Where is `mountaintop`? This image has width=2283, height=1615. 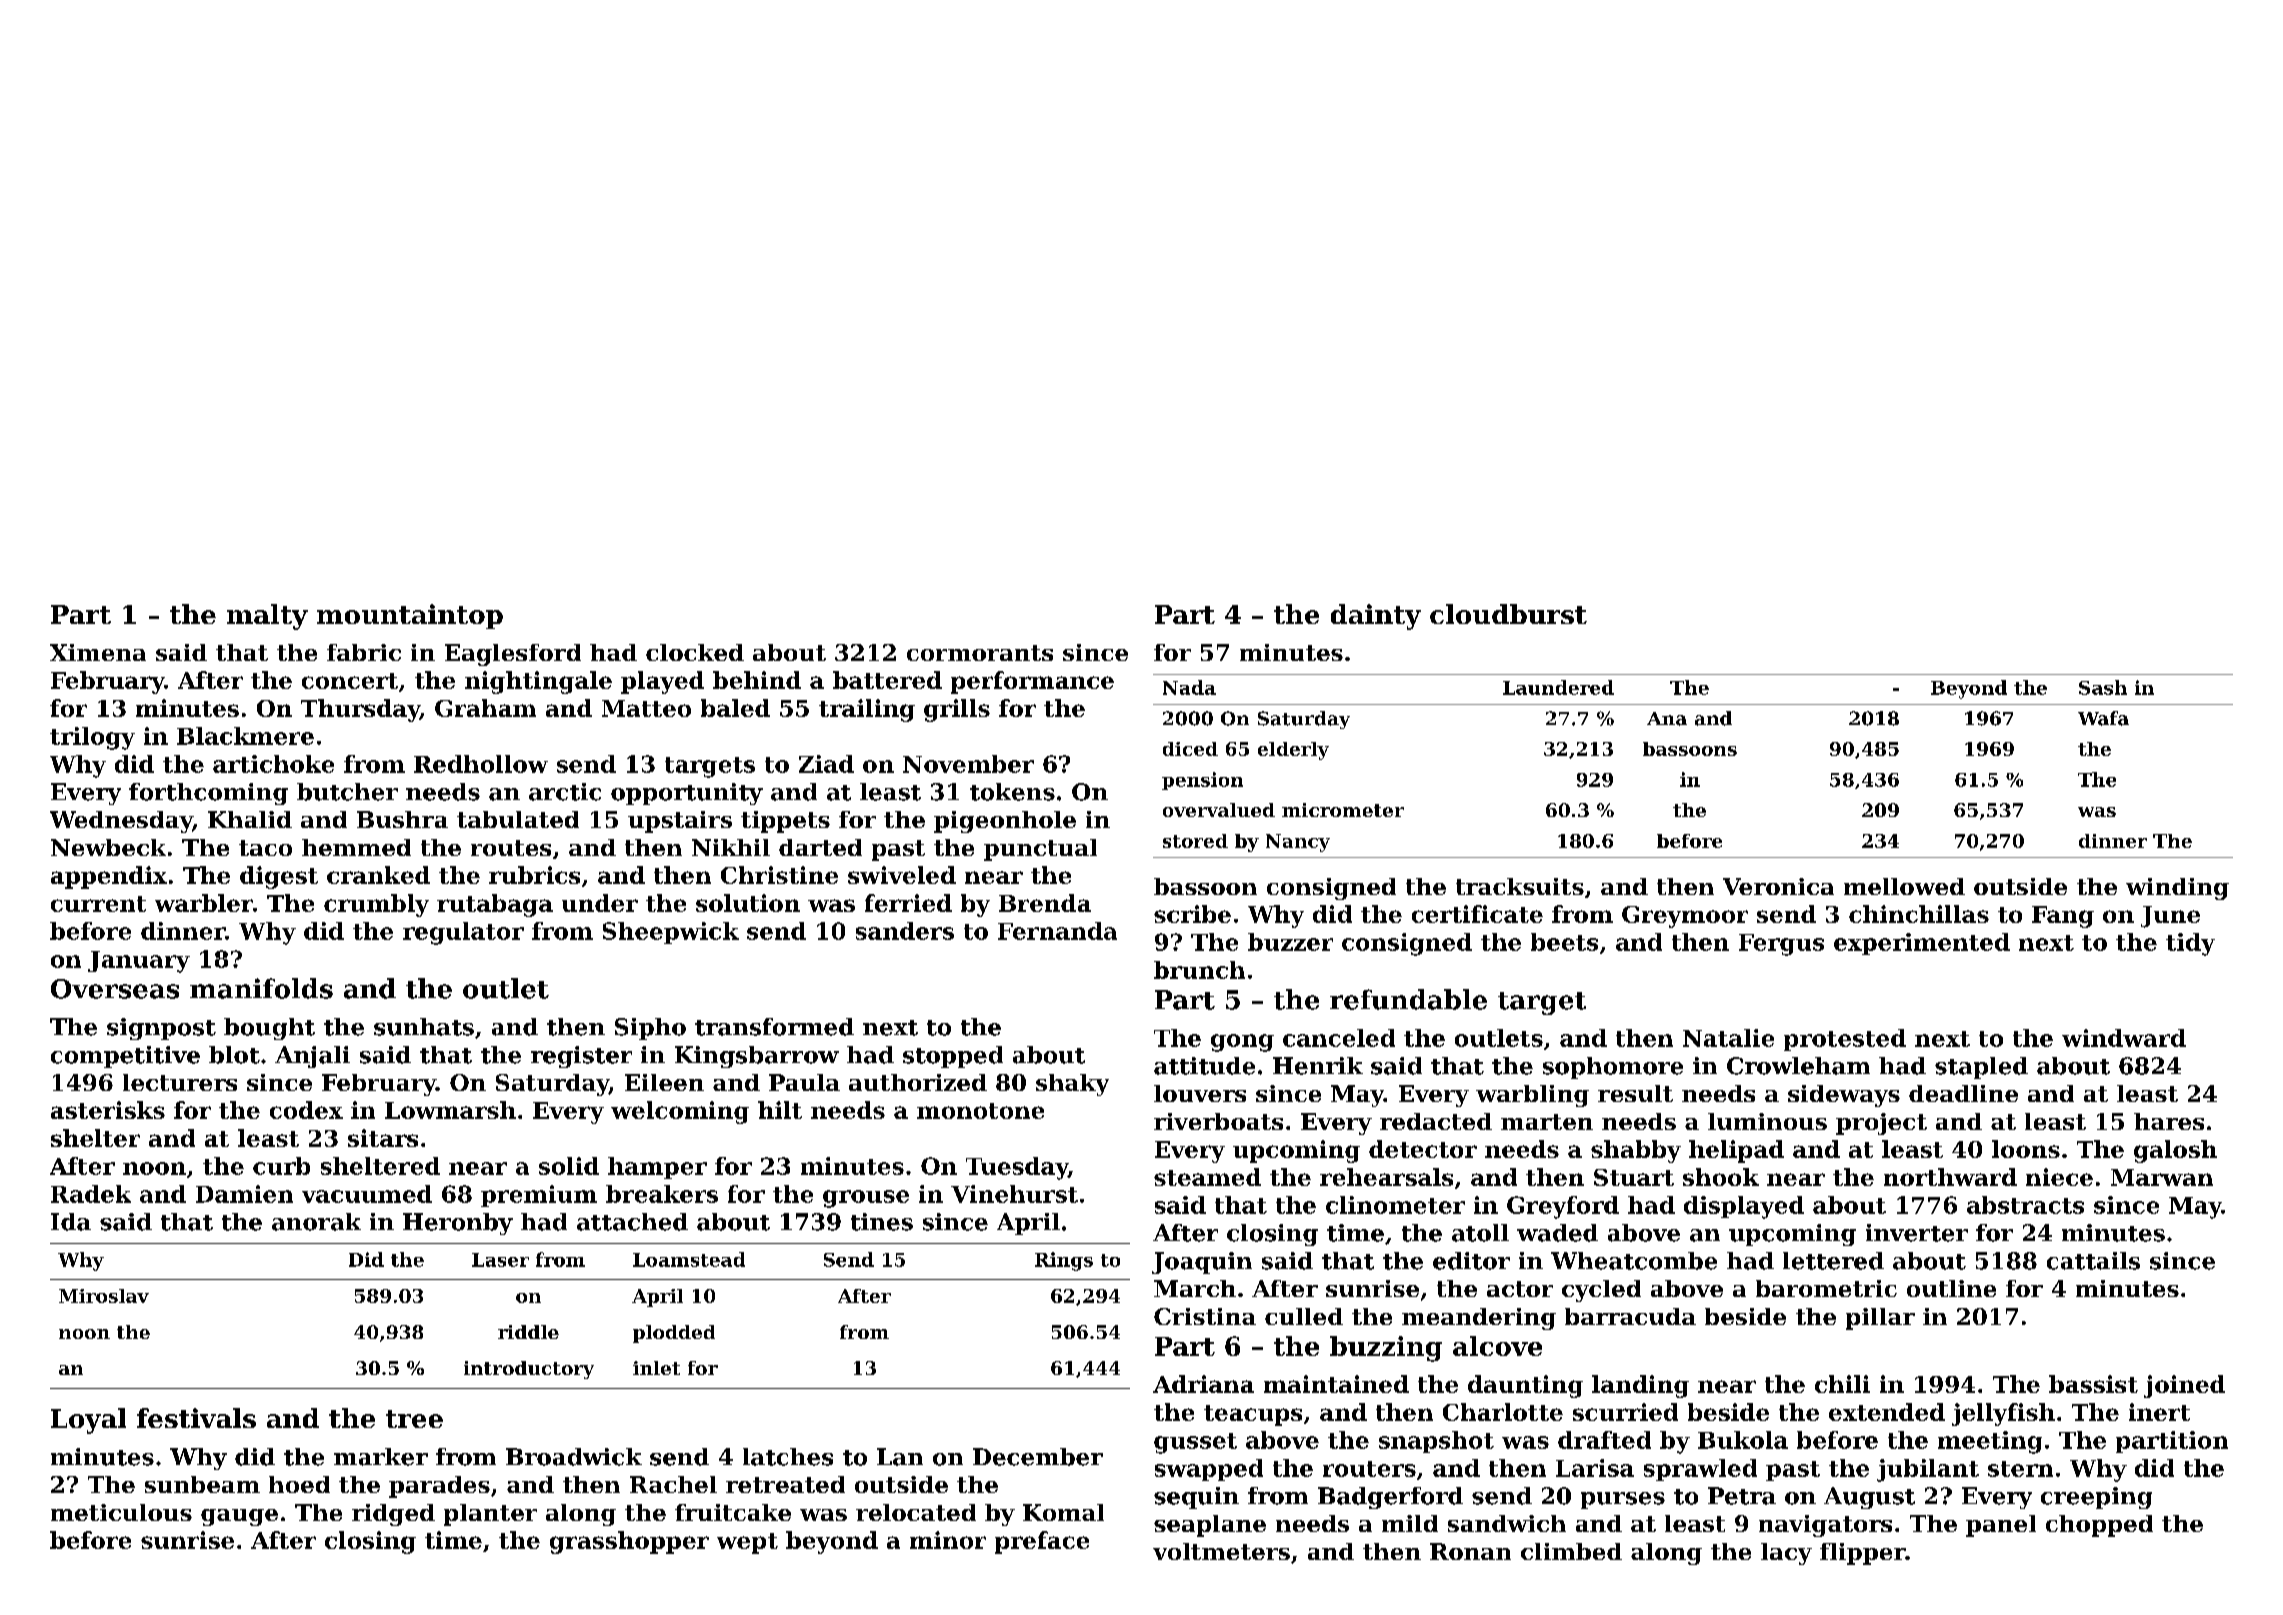
mountaintop is located at coordinates (410, 616).
